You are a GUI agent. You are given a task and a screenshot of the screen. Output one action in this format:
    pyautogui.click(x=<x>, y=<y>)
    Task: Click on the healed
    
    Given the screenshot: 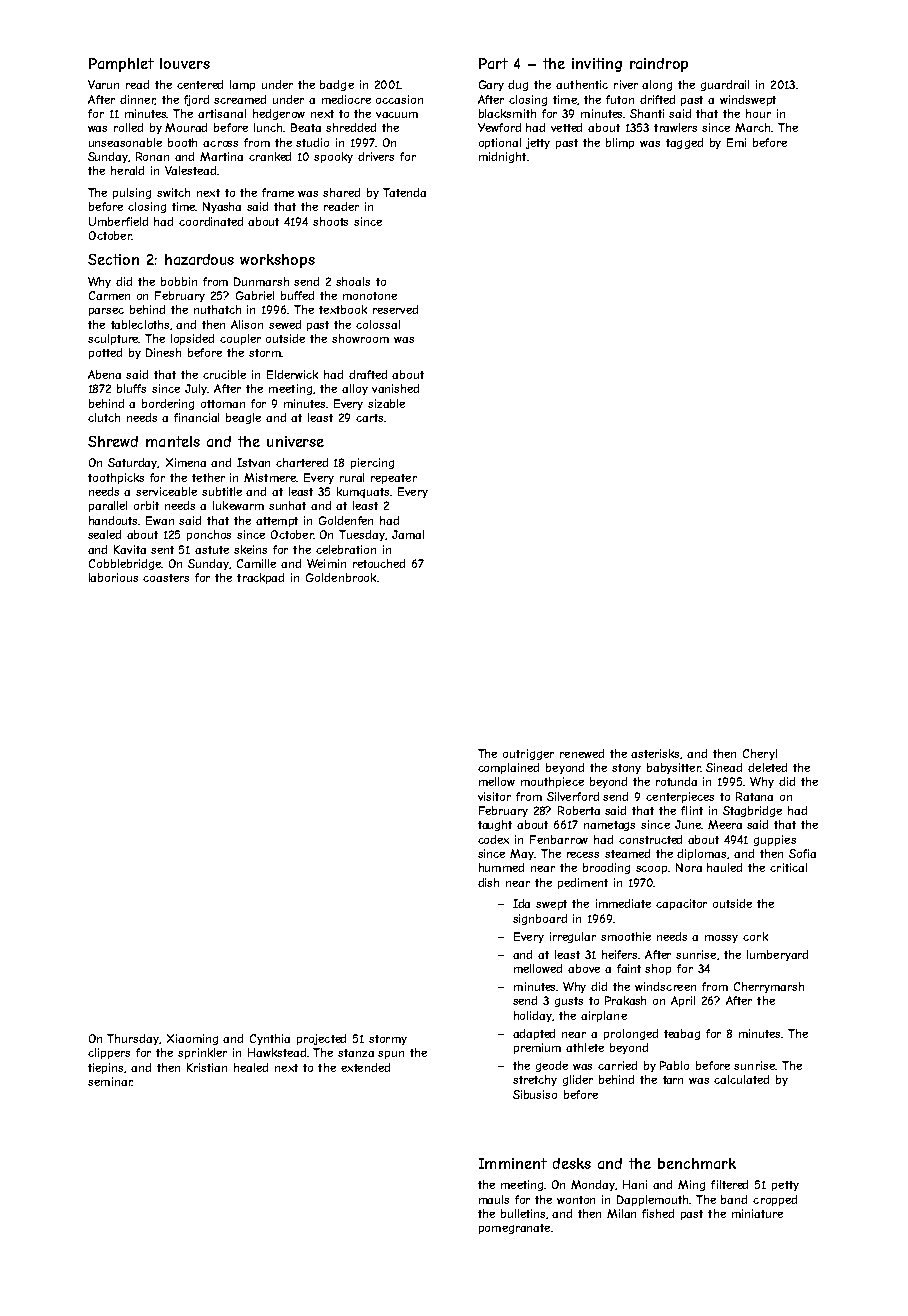 What is the action you would take?
    pyautogui.click(x=251, y=1067)
